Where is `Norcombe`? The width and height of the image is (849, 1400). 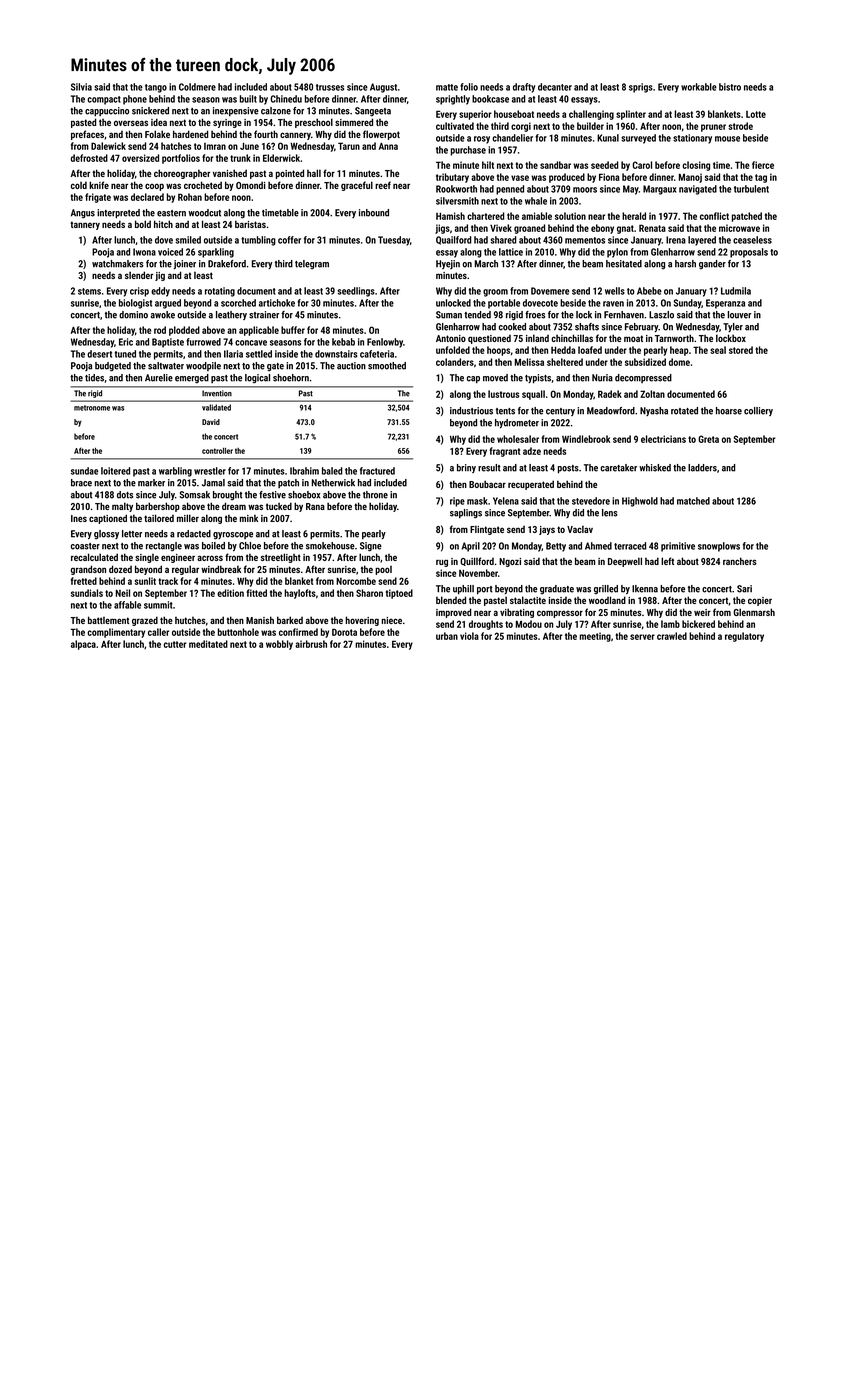
Norcombe is located at coordinates (356, 581).
